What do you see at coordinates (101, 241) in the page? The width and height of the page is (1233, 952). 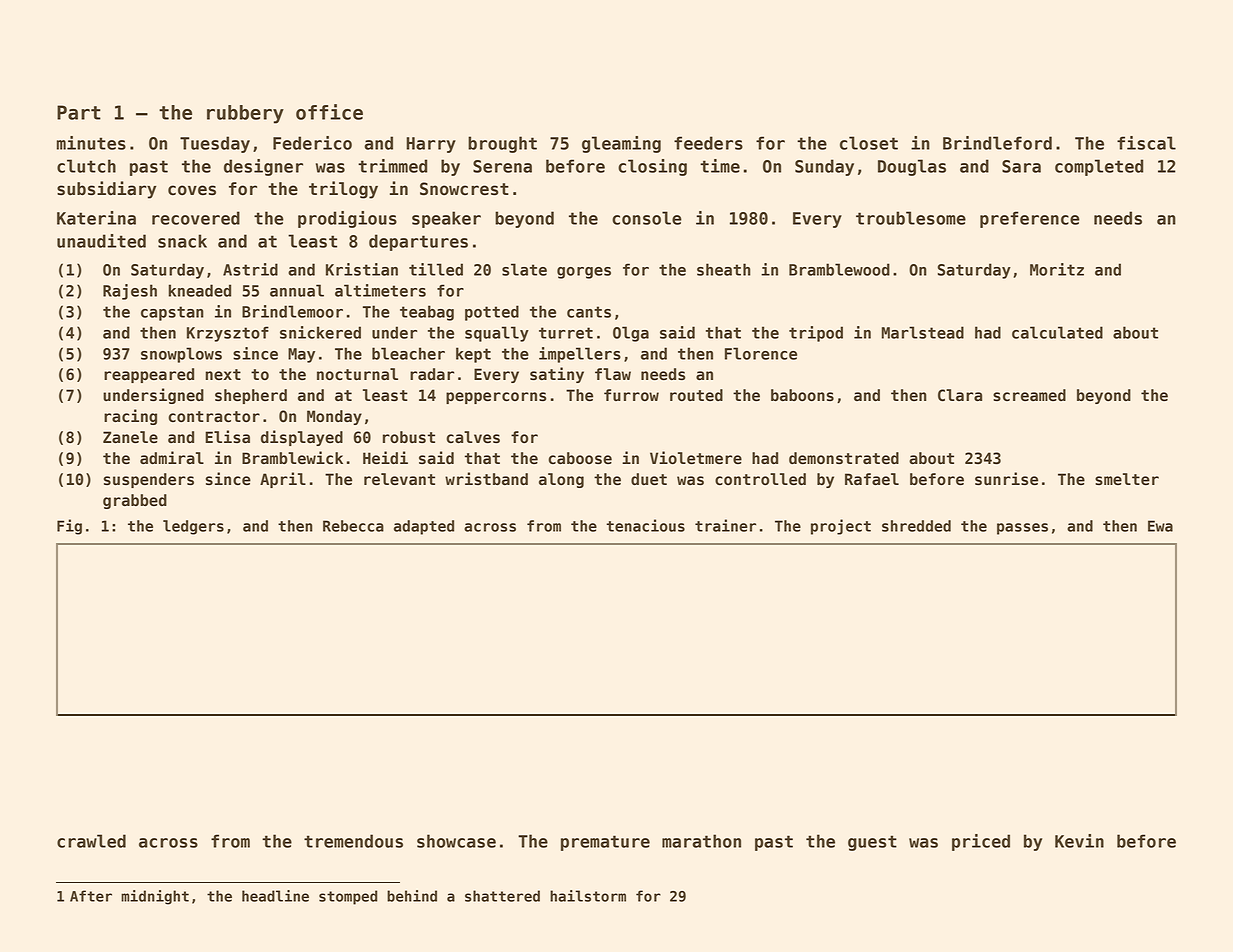 I see `unaudited` at bounding box center [101, 241].
